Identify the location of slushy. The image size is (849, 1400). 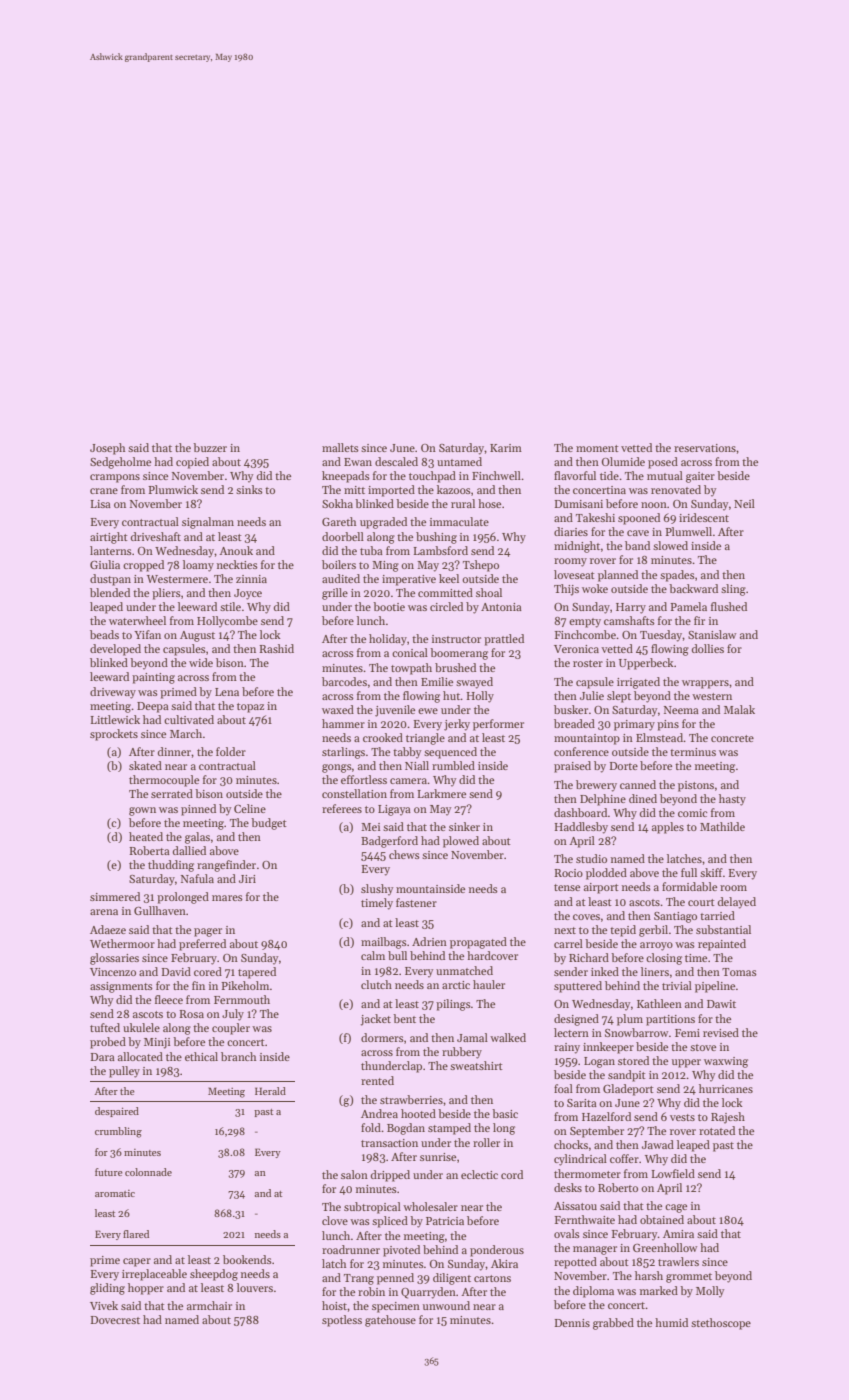
(377, 890).
